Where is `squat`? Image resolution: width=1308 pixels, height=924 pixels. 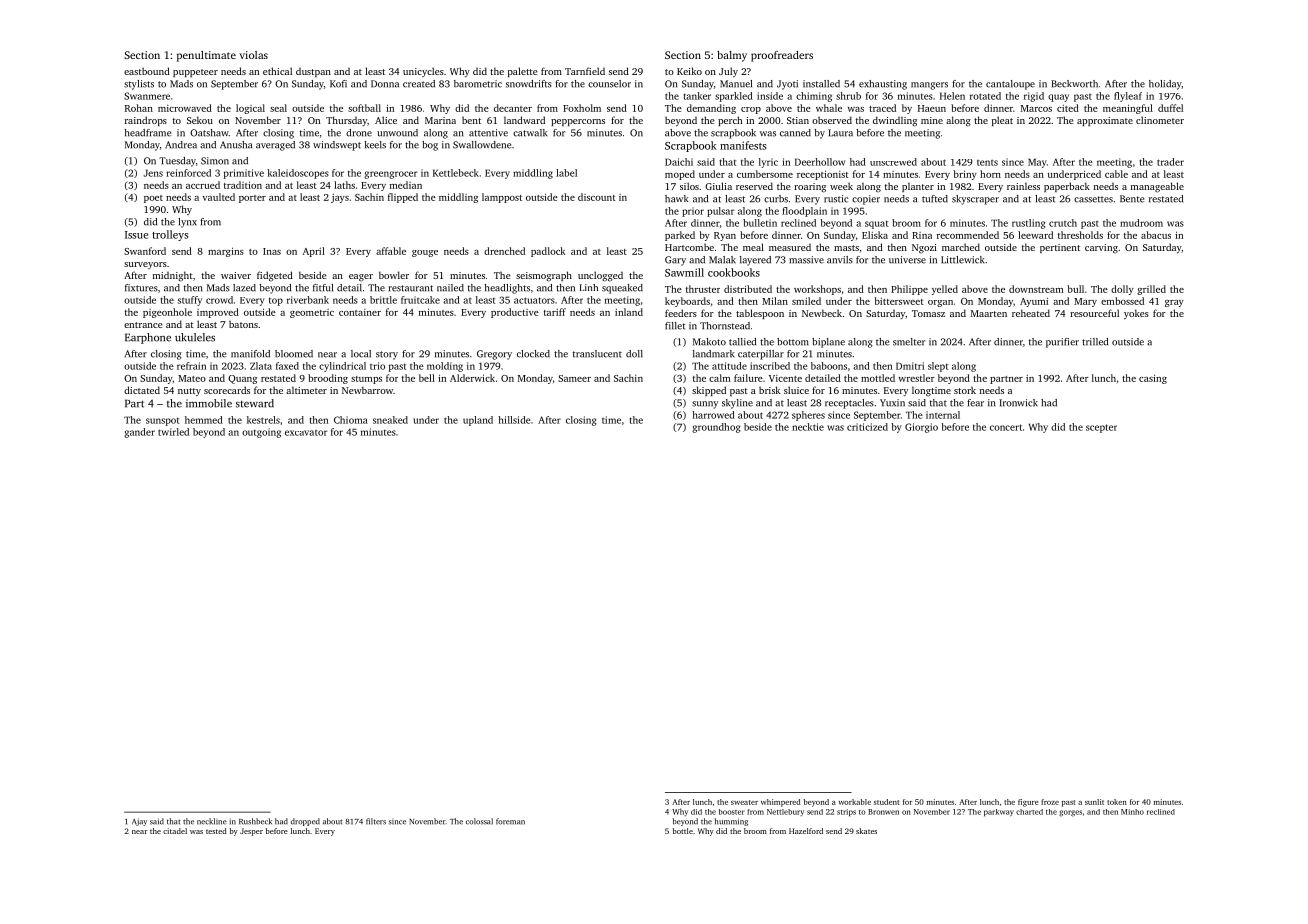
squat is located at coordinates (876, 224).
